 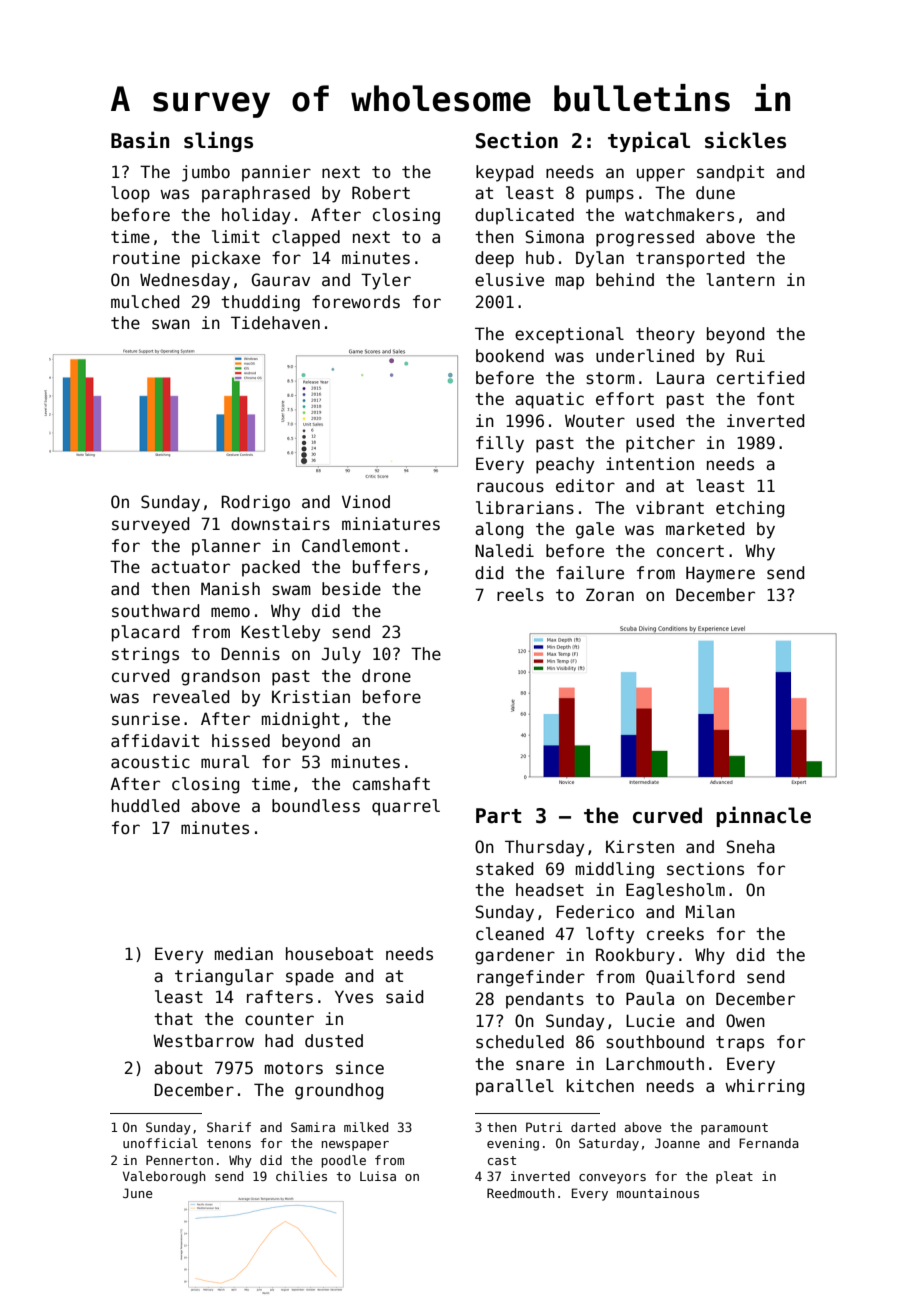 What do you see at coordinates (740, 280) in the page?
I see `lantern` at bounding box center [740, 280].
